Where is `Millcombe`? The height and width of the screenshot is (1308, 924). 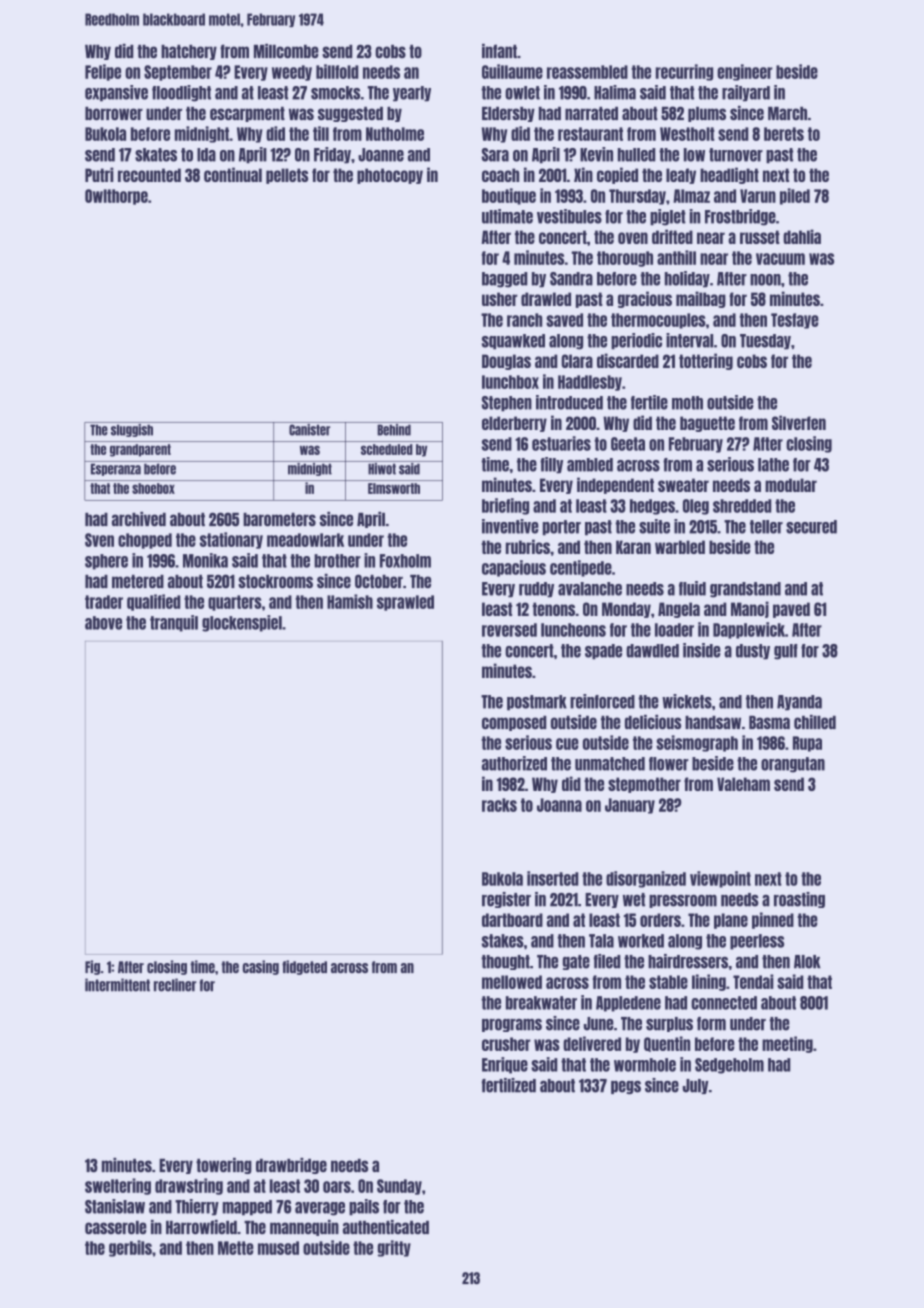 Millcombe is located at coordinates (286, 51).
